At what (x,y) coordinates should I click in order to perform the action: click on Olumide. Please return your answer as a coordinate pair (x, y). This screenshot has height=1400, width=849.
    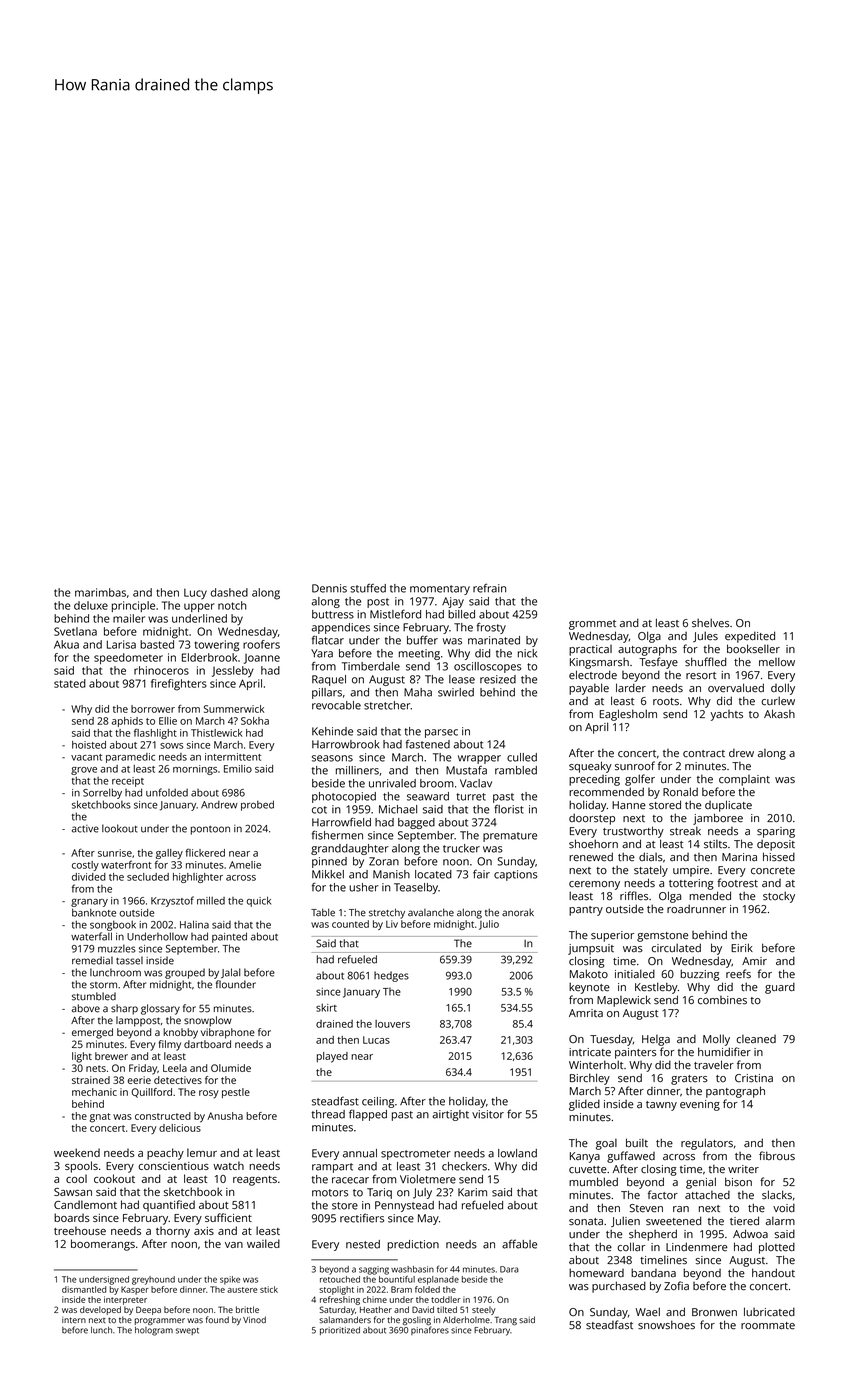
    Looking at the image, I should click on (231, 1068).
